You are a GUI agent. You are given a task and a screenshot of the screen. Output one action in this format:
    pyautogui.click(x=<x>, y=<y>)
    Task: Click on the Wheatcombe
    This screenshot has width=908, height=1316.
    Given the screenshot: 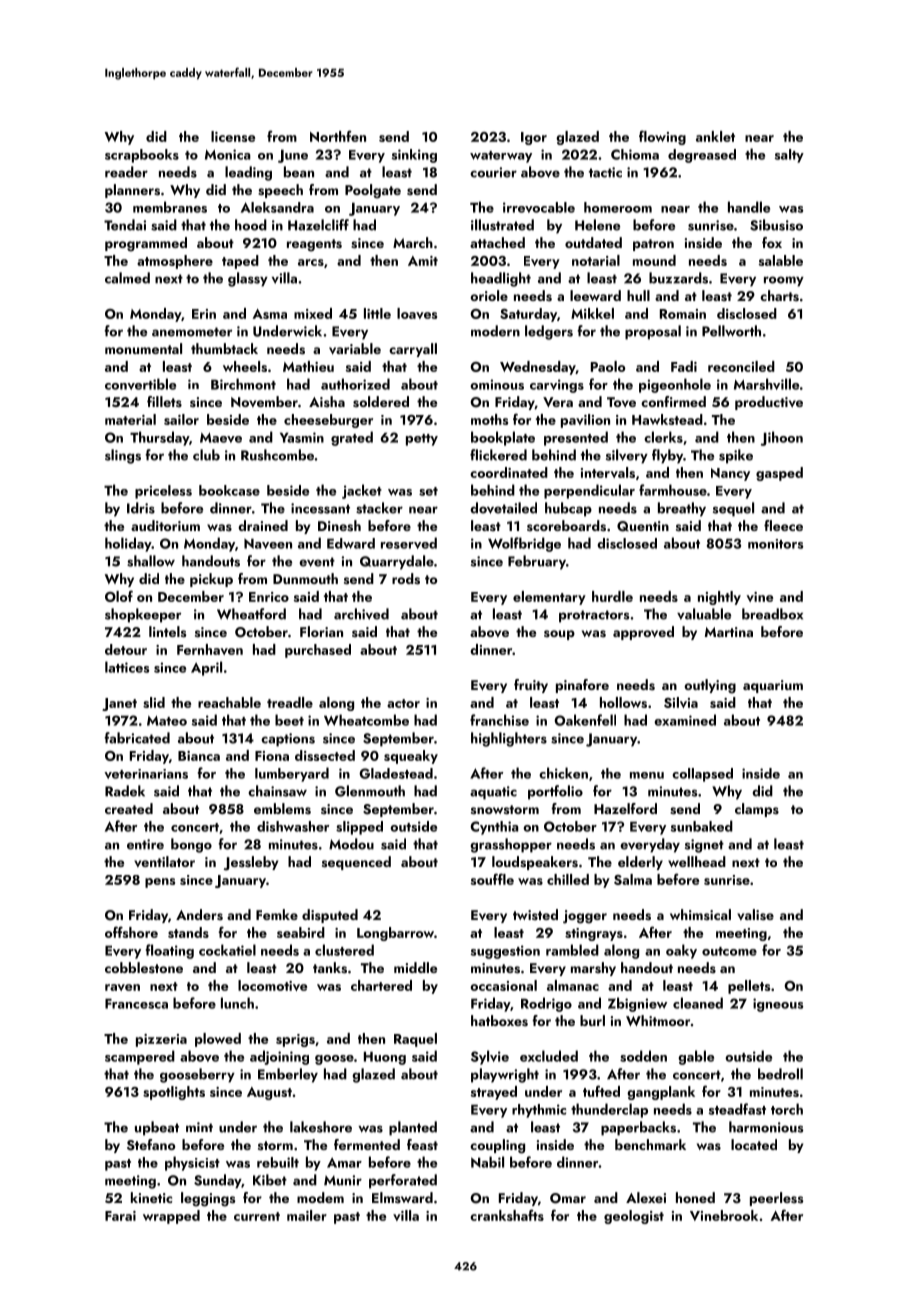 What is the action you would take?
    pyautogui.click(x=366, y=720)
